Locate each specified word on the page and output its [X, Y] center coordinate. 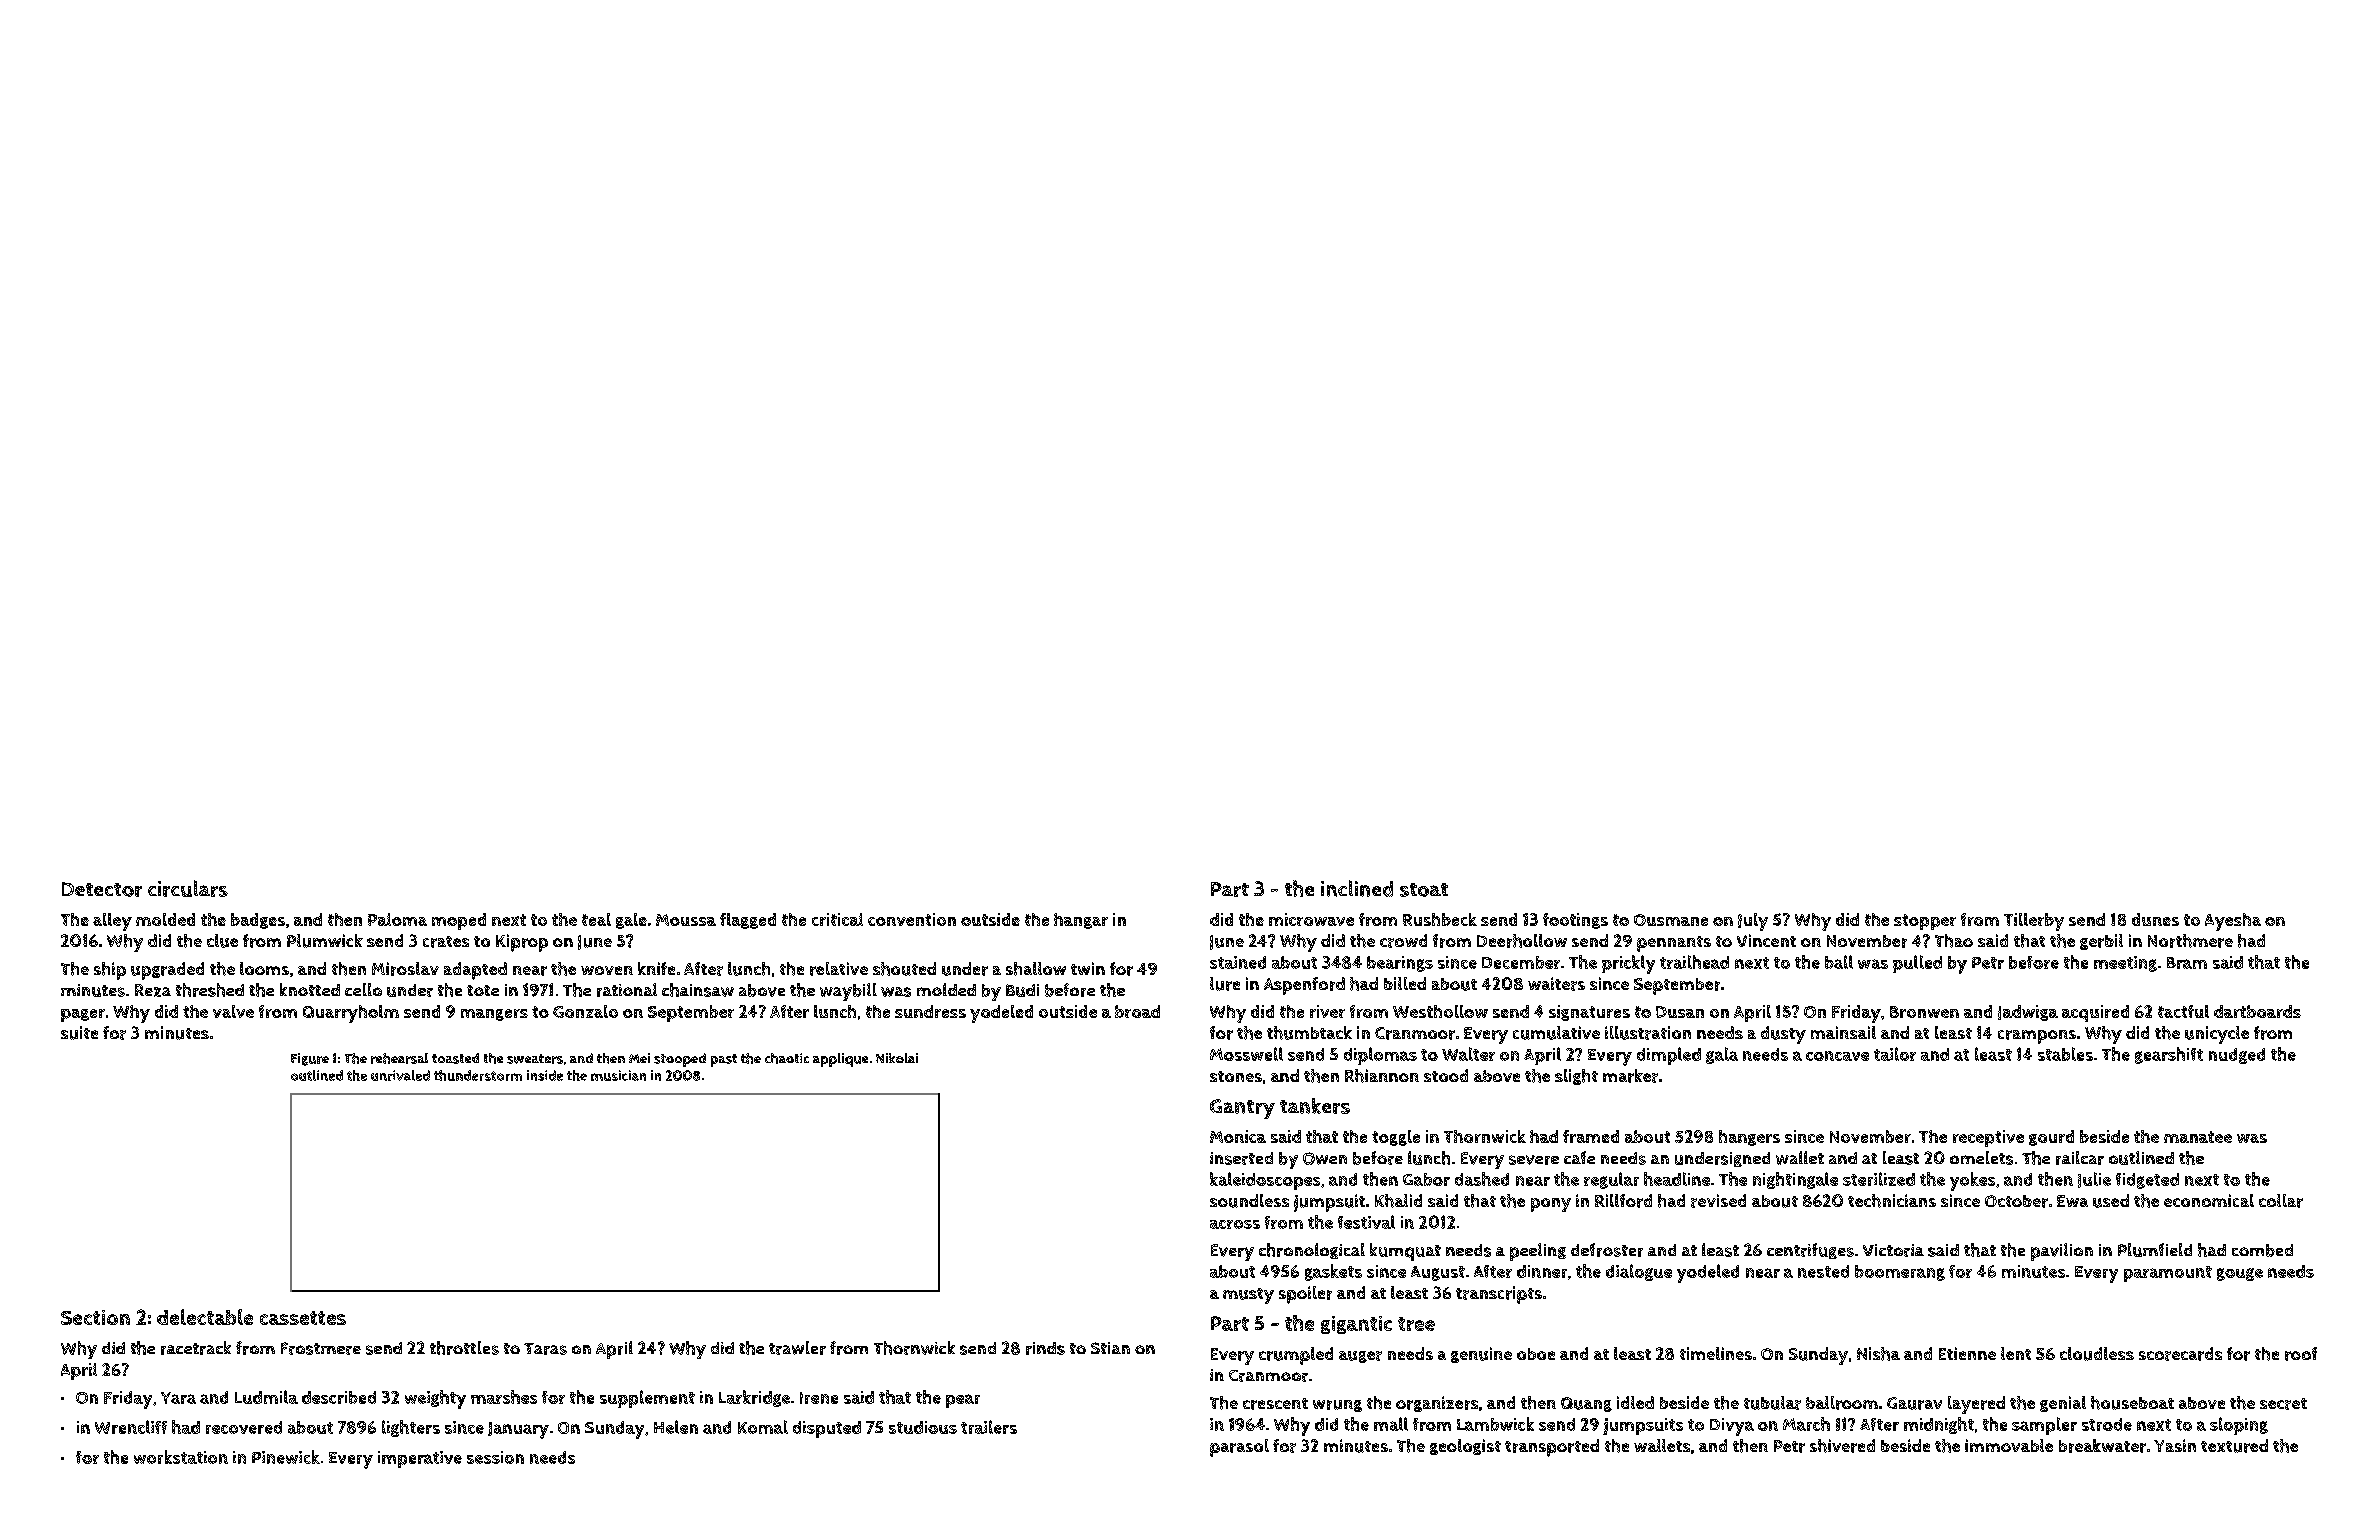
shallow [1036, 969]
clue [222, 941]
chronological [1312, 1251]
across [1235, 1224]
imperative [420, 1459]
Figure [310, 1059]
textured [2234, 1446]
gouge [2240, 1274]
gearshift [2169, 1055]
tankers [1315, 1106]
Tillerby [2034, 922]
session [495, 1457]
